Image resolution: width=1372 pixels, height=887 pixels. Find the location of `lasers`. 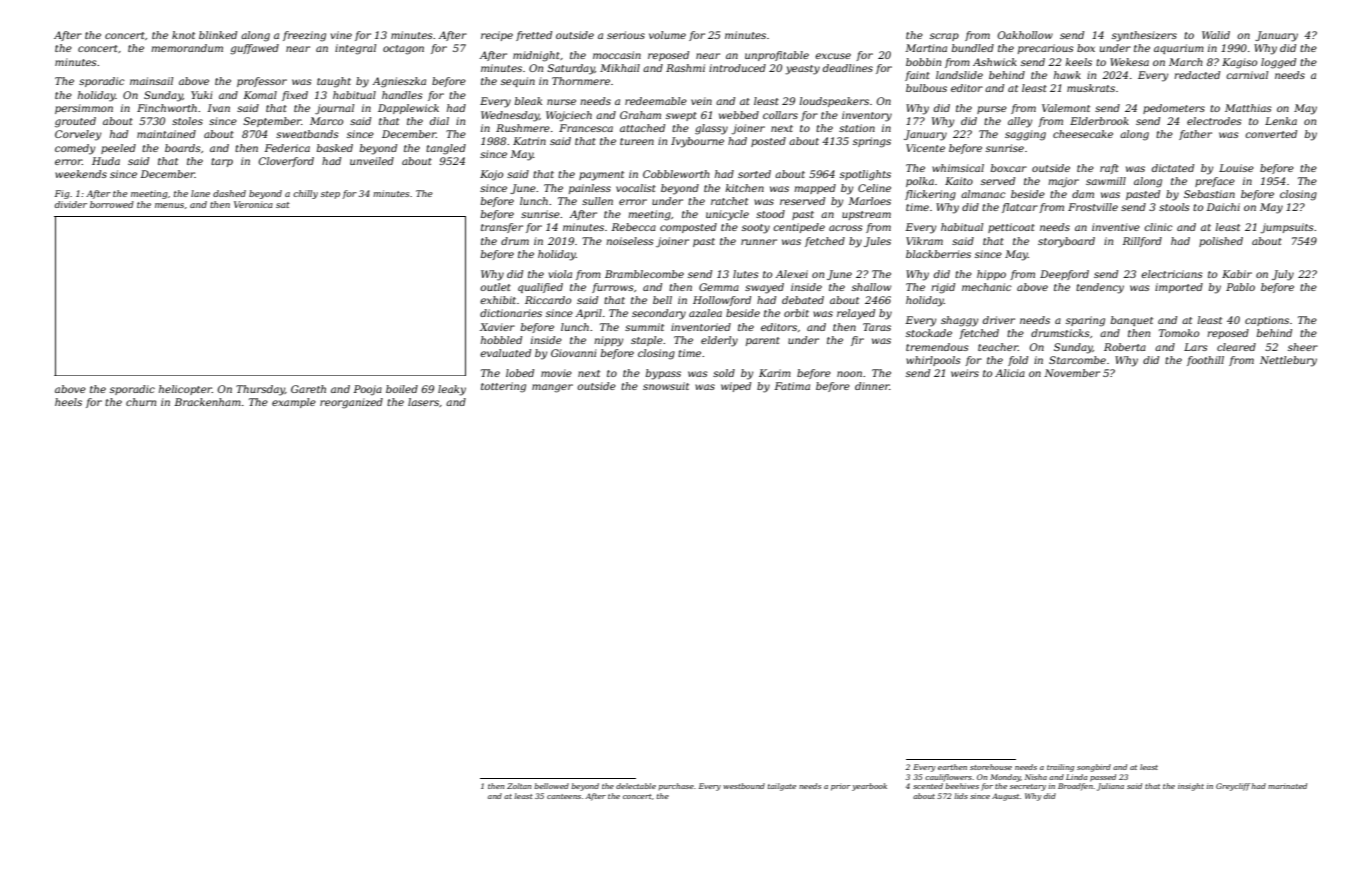

lasers is located at coordinates (423, 402).
